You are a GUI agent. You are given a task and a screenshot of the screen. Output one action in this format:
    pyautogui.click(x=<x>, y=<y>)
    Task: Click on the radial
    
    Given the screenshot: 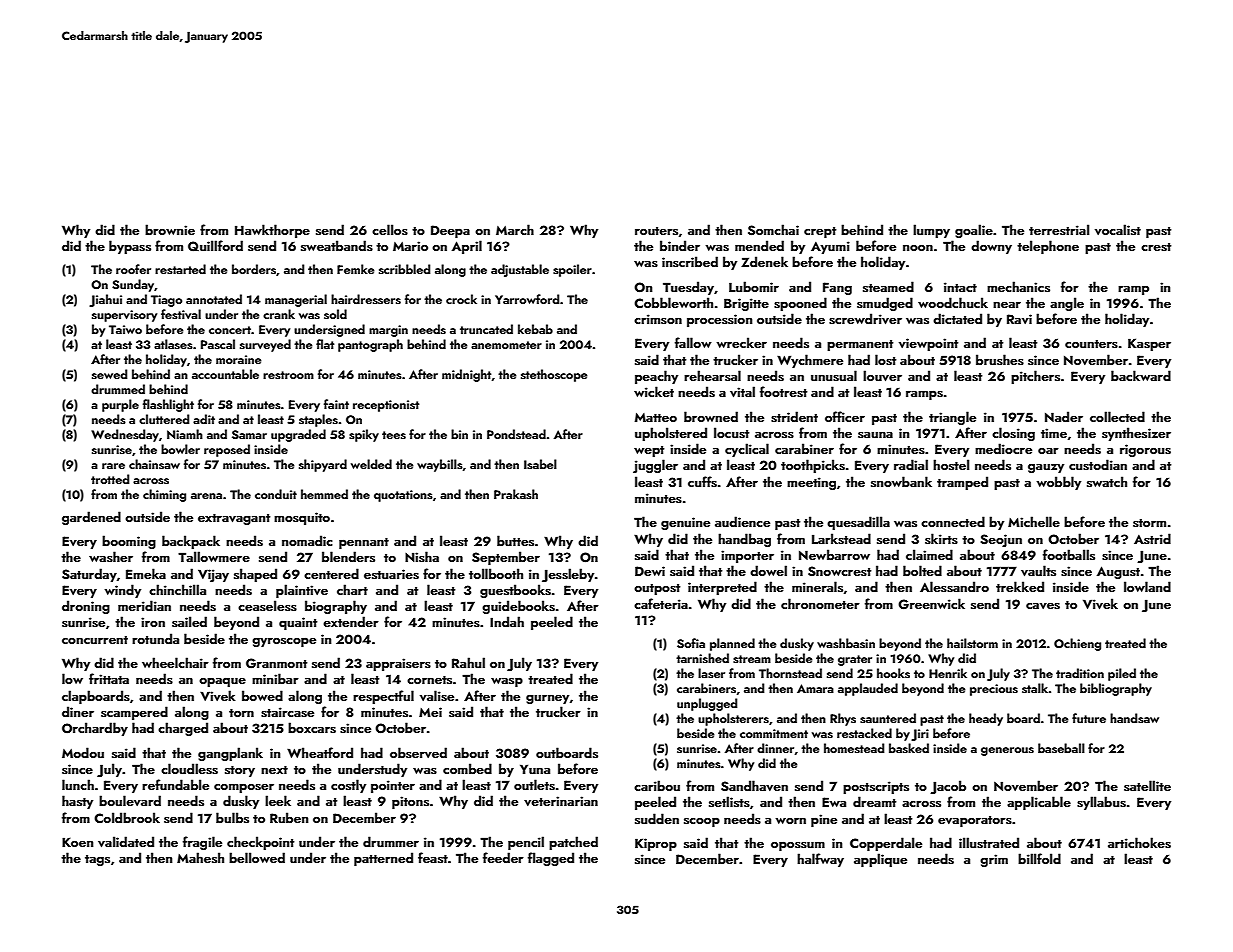 What is the action you would take?
    pyautogui.click(x=911, y=464)
